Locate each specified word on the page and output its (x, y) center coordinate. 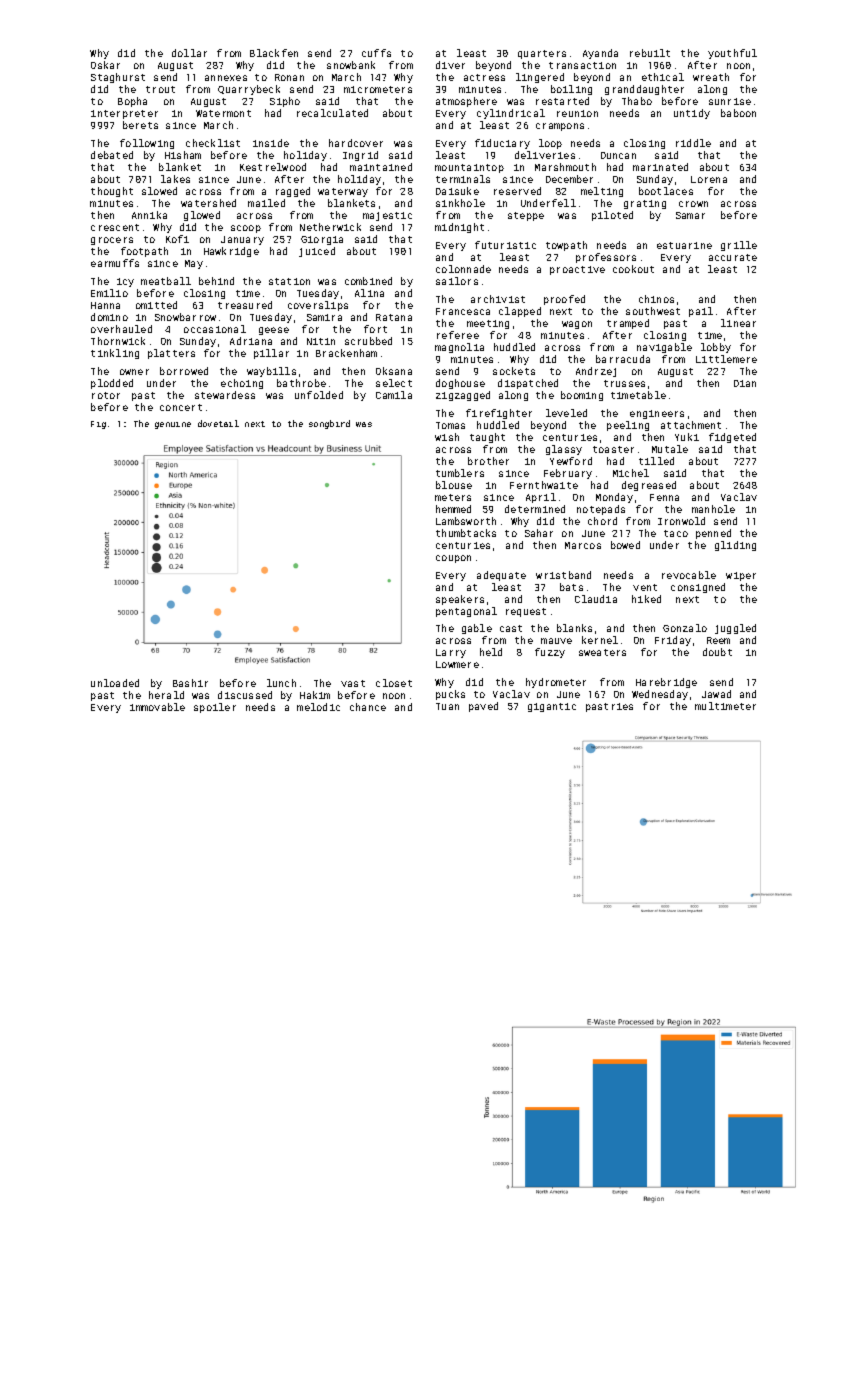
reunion (577, 113)
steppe (526, 216)
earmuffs (115, 263)
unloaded (115, 683)
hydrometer (556, 683)
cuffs (376, 53)
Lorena (709, 179)
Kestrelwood (273, 167)
